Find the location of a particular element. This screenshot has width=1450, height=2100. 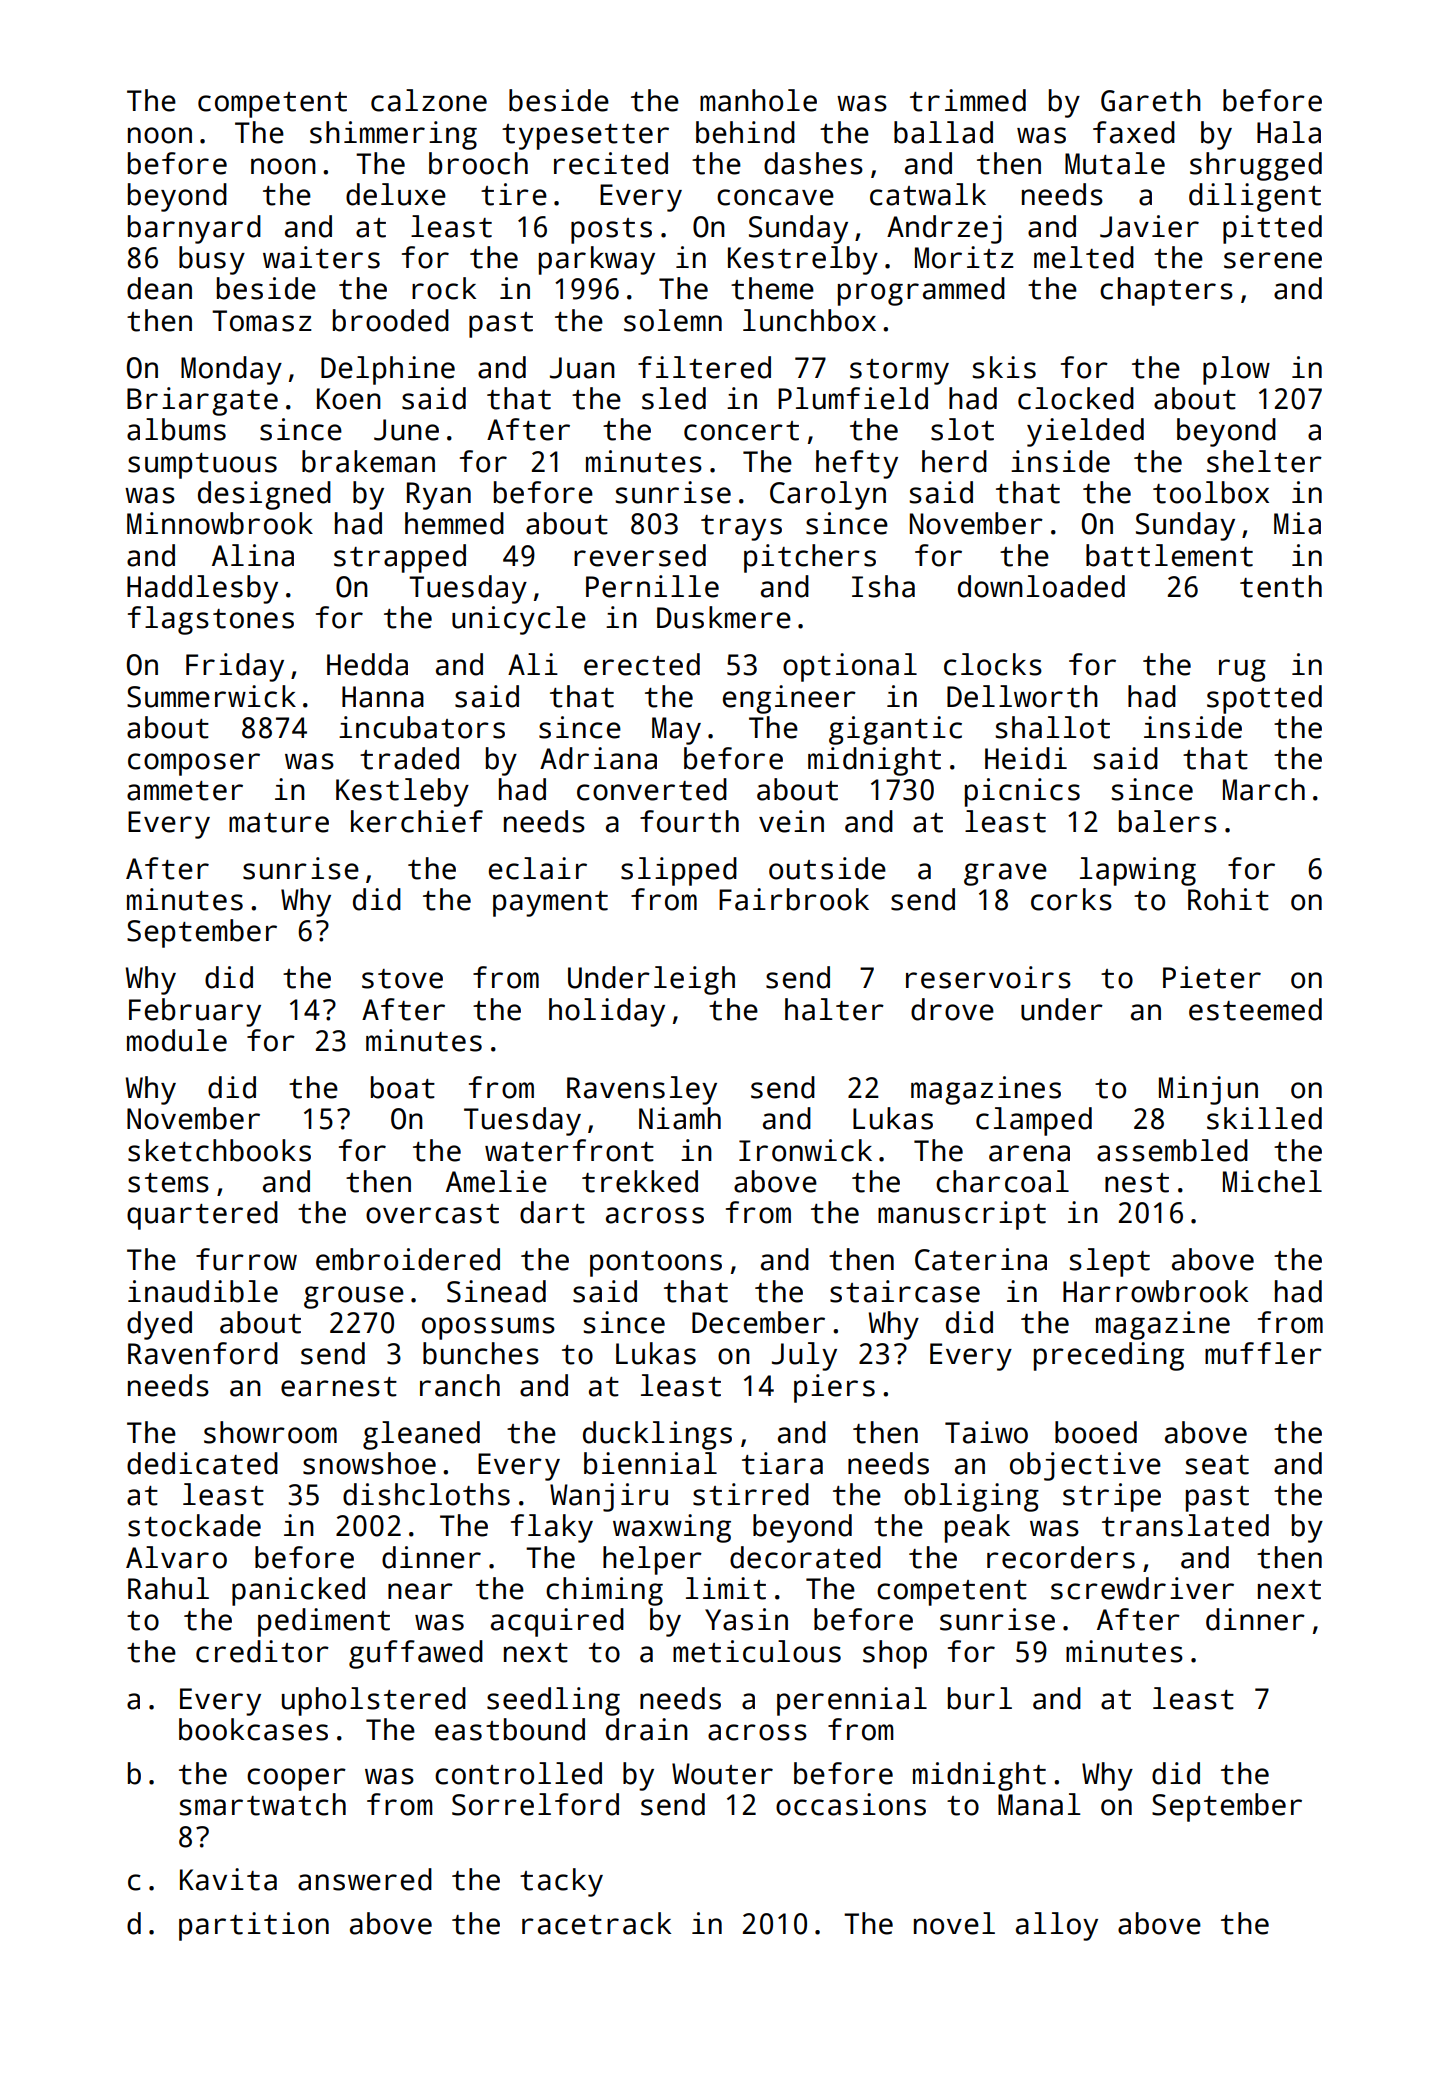

Sorrelford is located at coordinates (535, 1804).
